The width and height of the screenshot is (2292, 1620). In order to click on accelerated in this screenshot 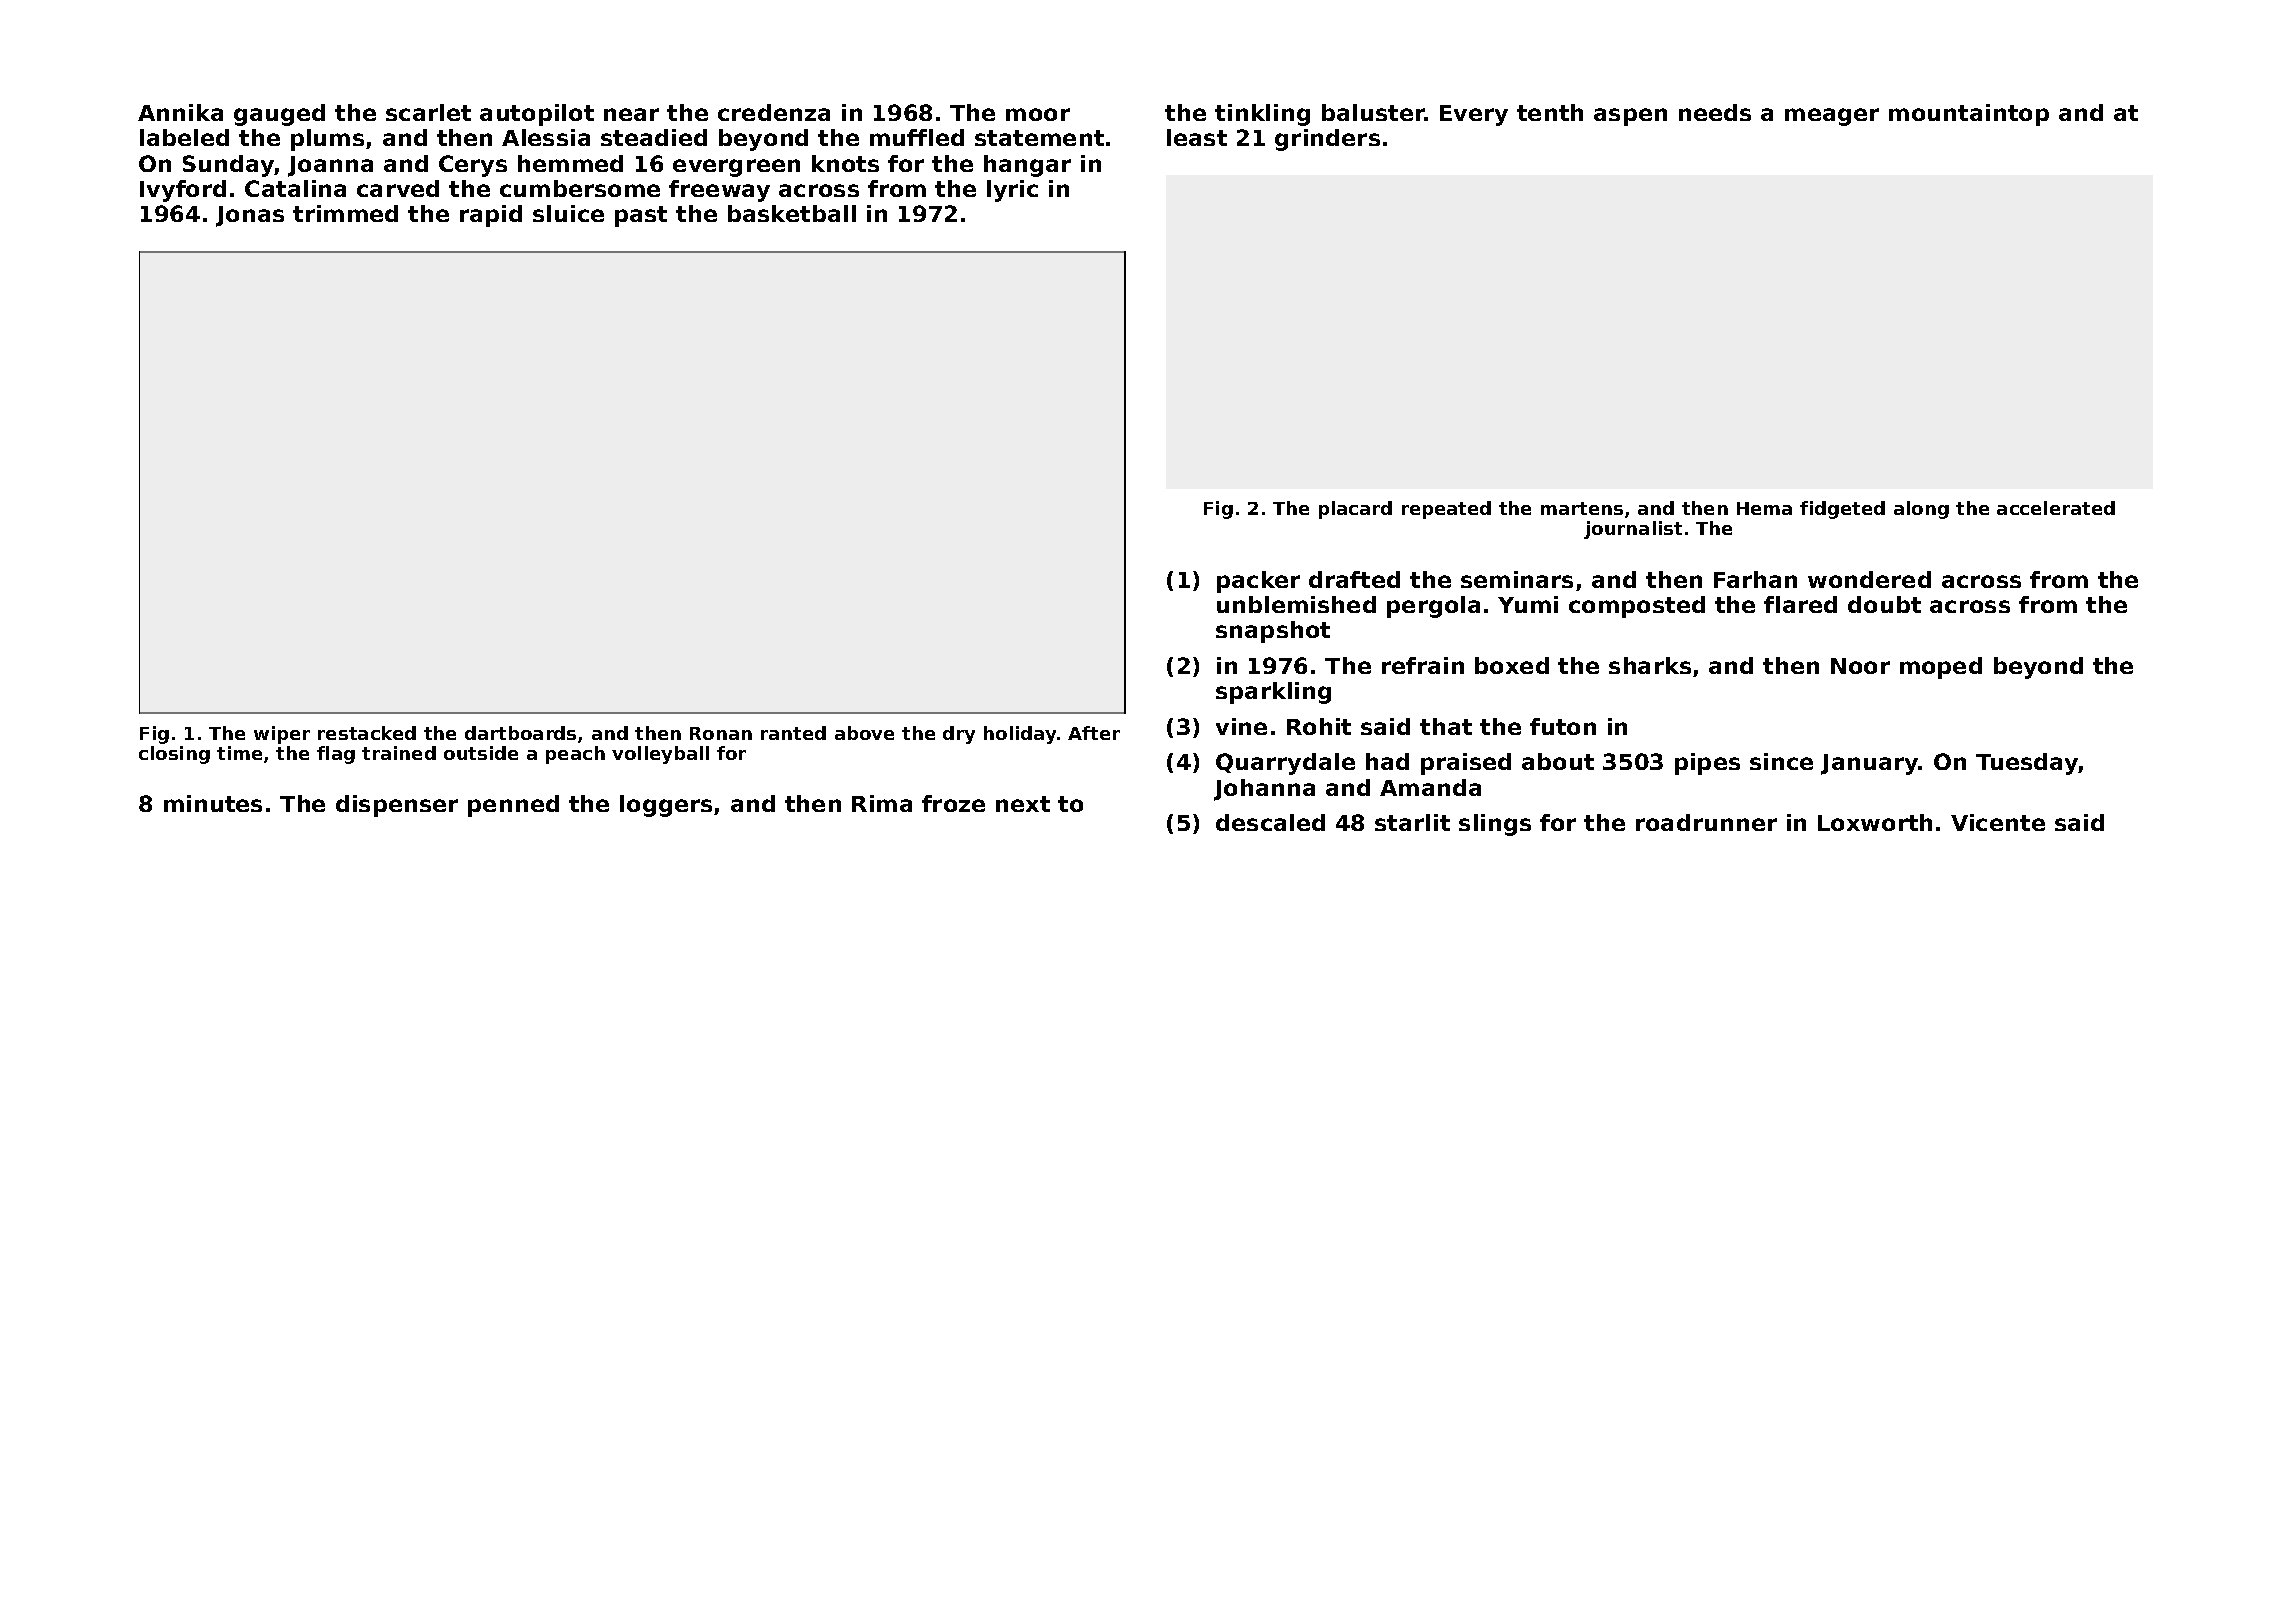, I will do `click(2056, 508)`.
